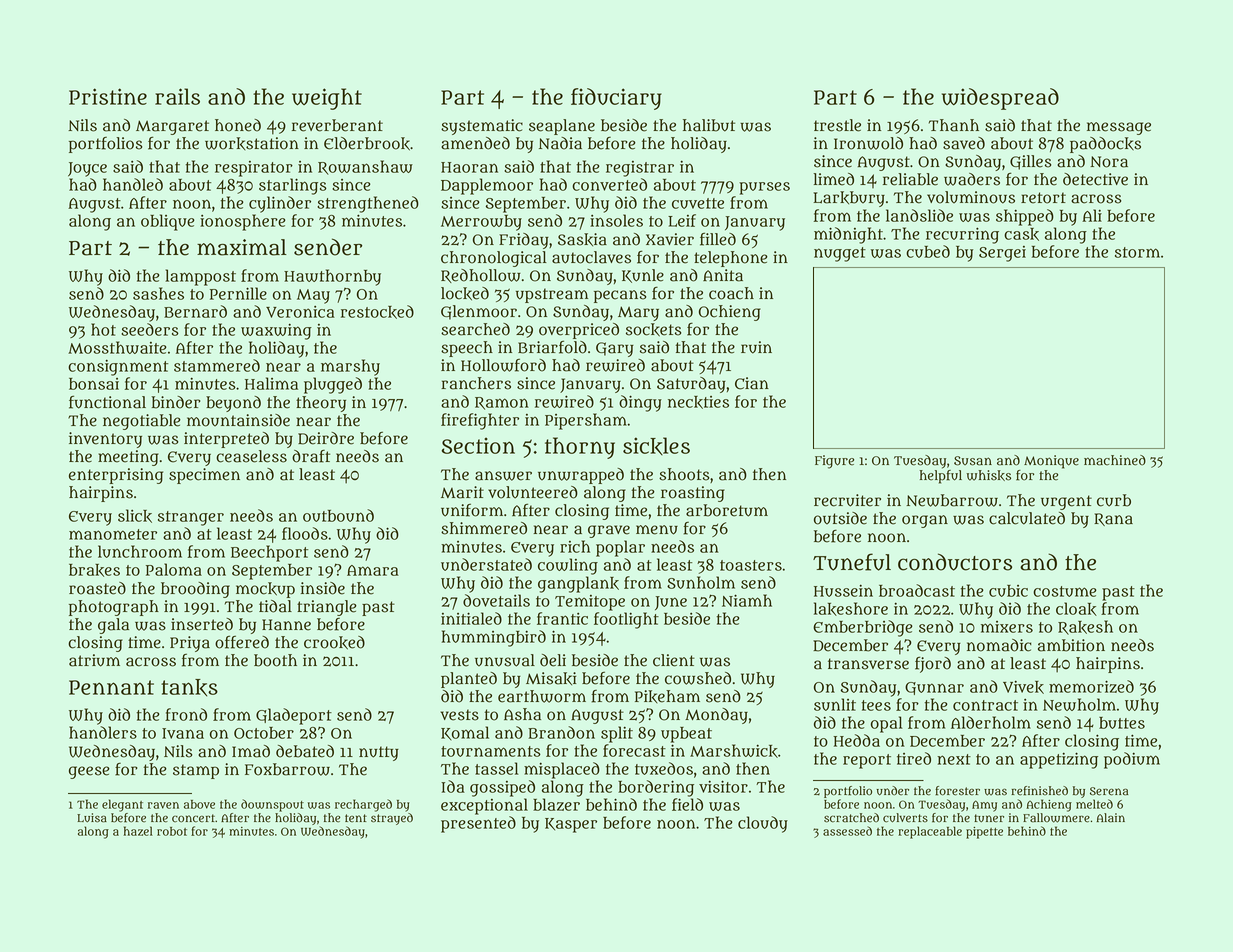 The height and width of the document is (952, 1233). I want to click on presented, so click(478, 824).
